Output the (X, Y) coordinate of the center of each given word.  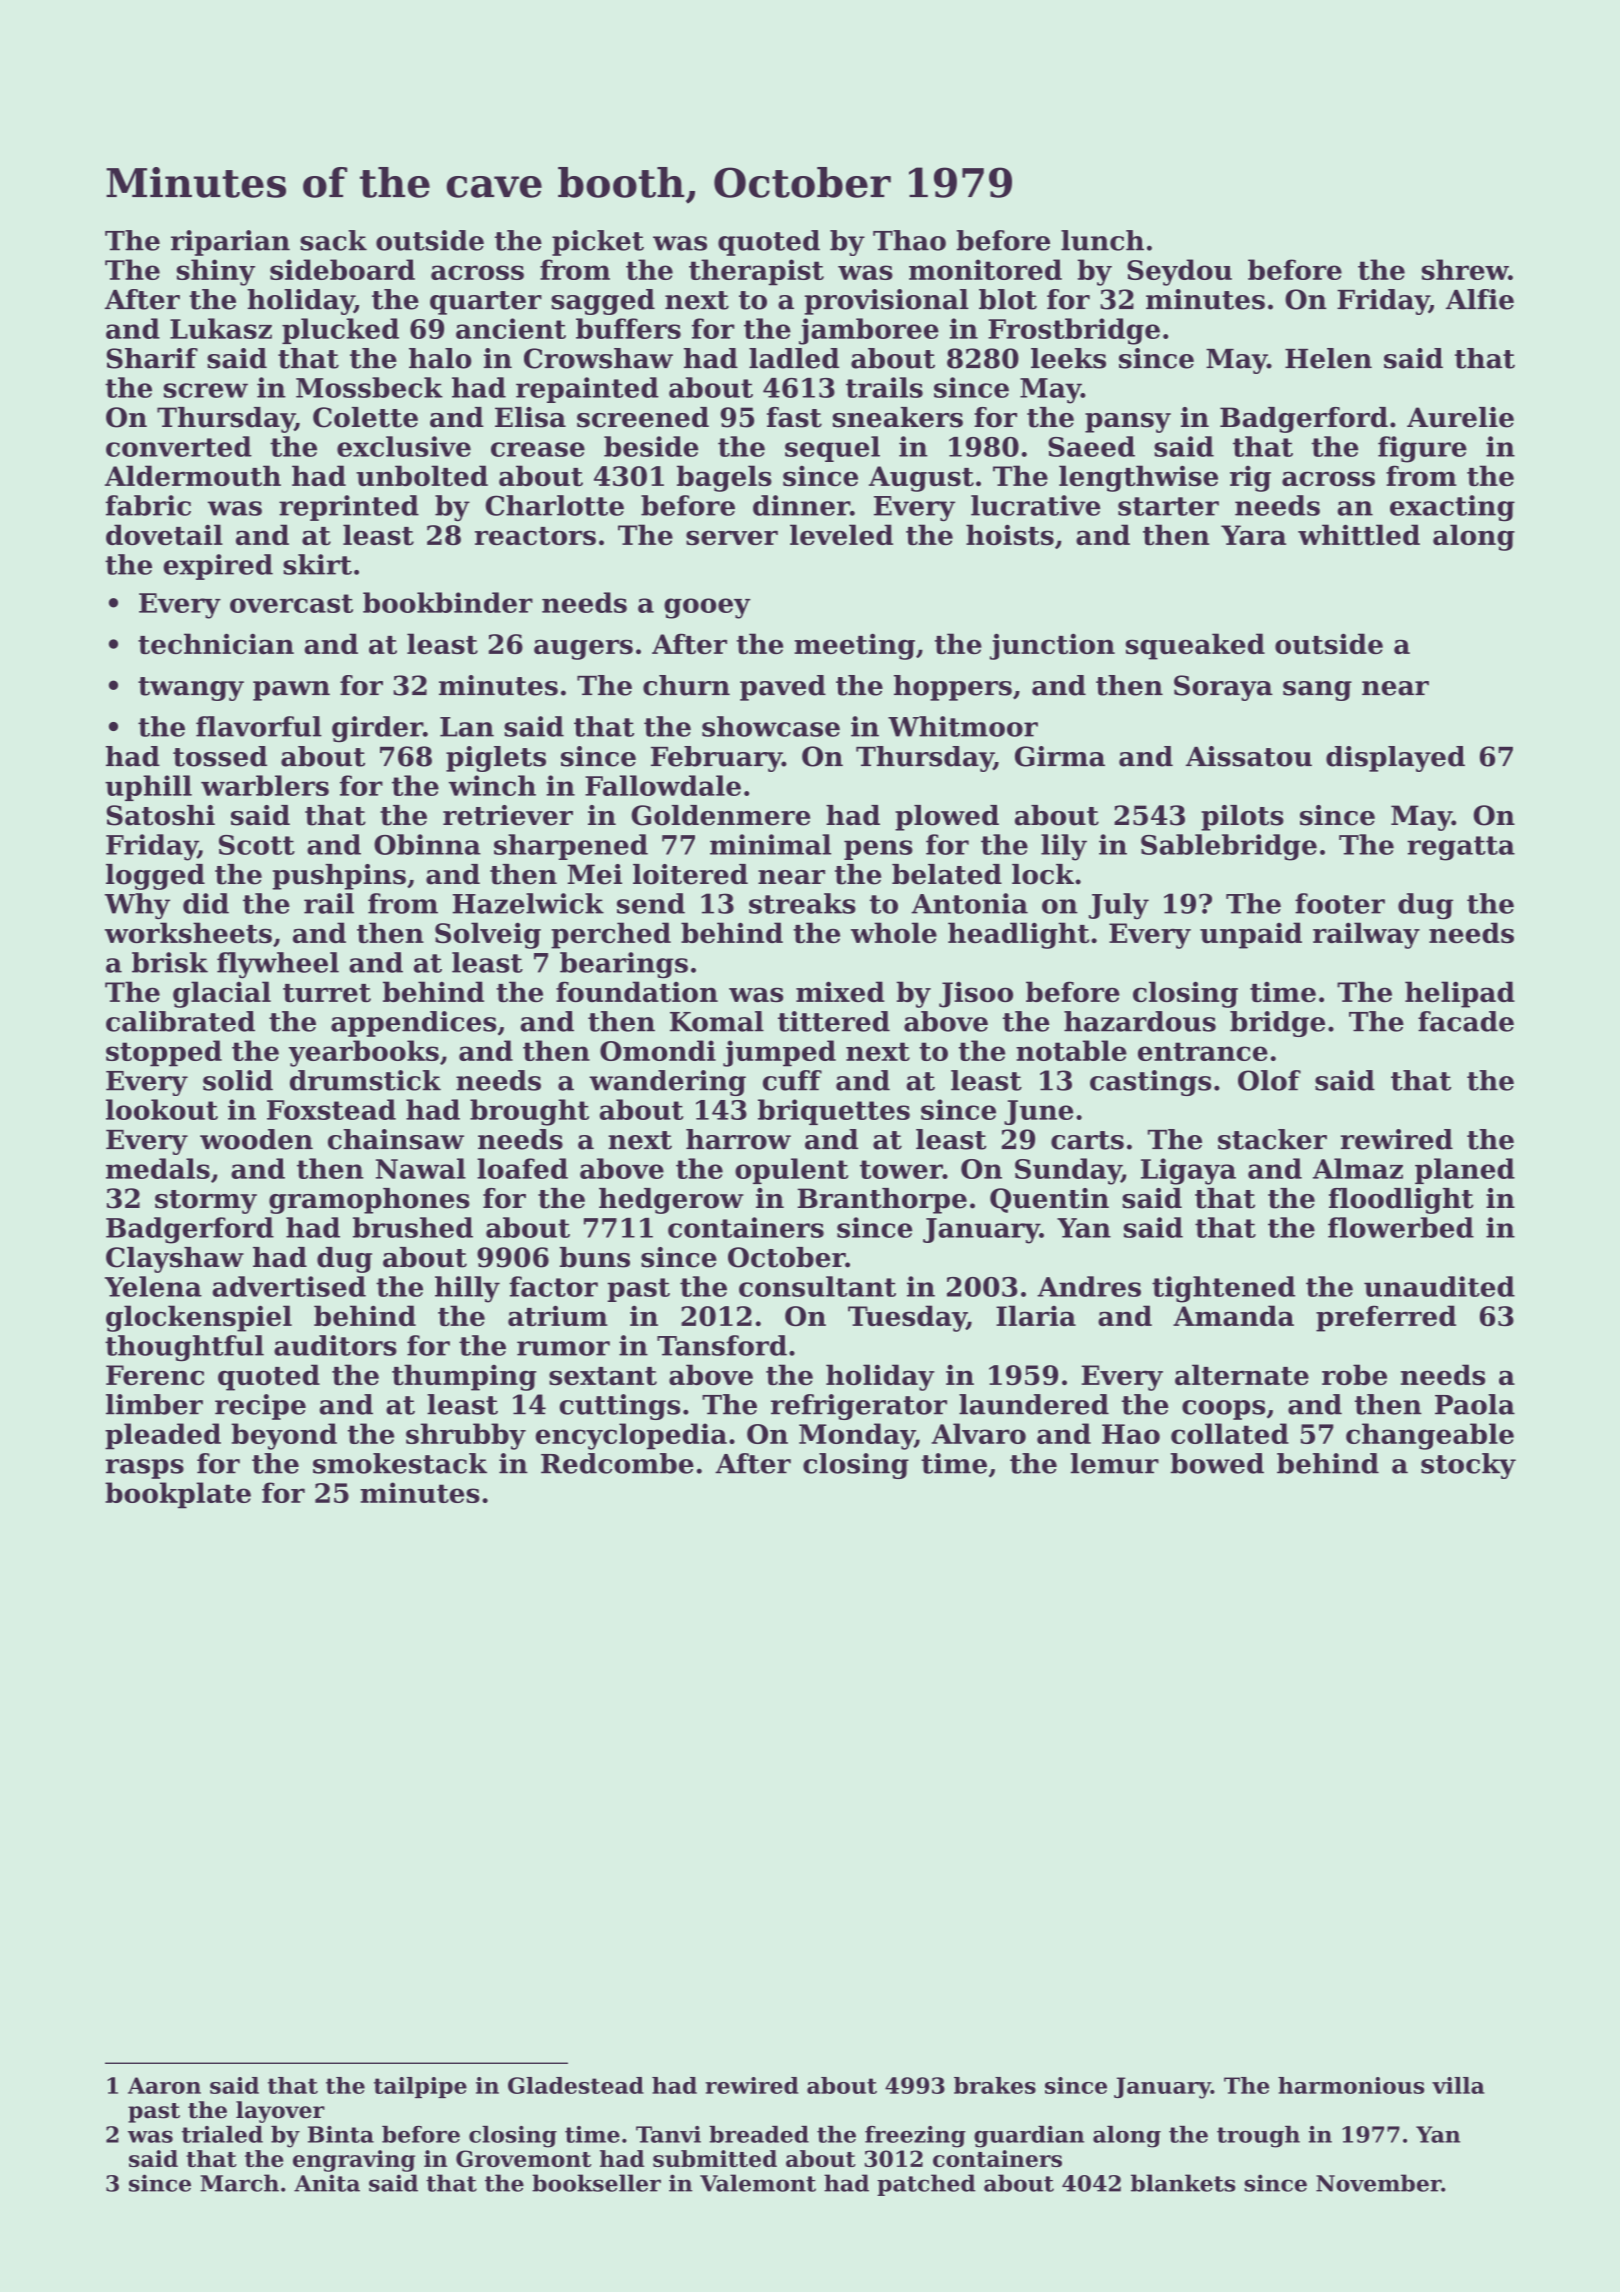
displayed (1395, 759)
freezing (915, 2137)
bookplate (178, 1495)
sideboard (342, 269)
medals (158, 1168)
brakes (995, 2085)
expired (218, 567)
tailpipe (420, 2087)
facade (1466, 1021)
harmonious (1351, 2085)
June (1038, 1112)
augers (583, 649)
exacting (1452, 508)
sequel (832, 449)
